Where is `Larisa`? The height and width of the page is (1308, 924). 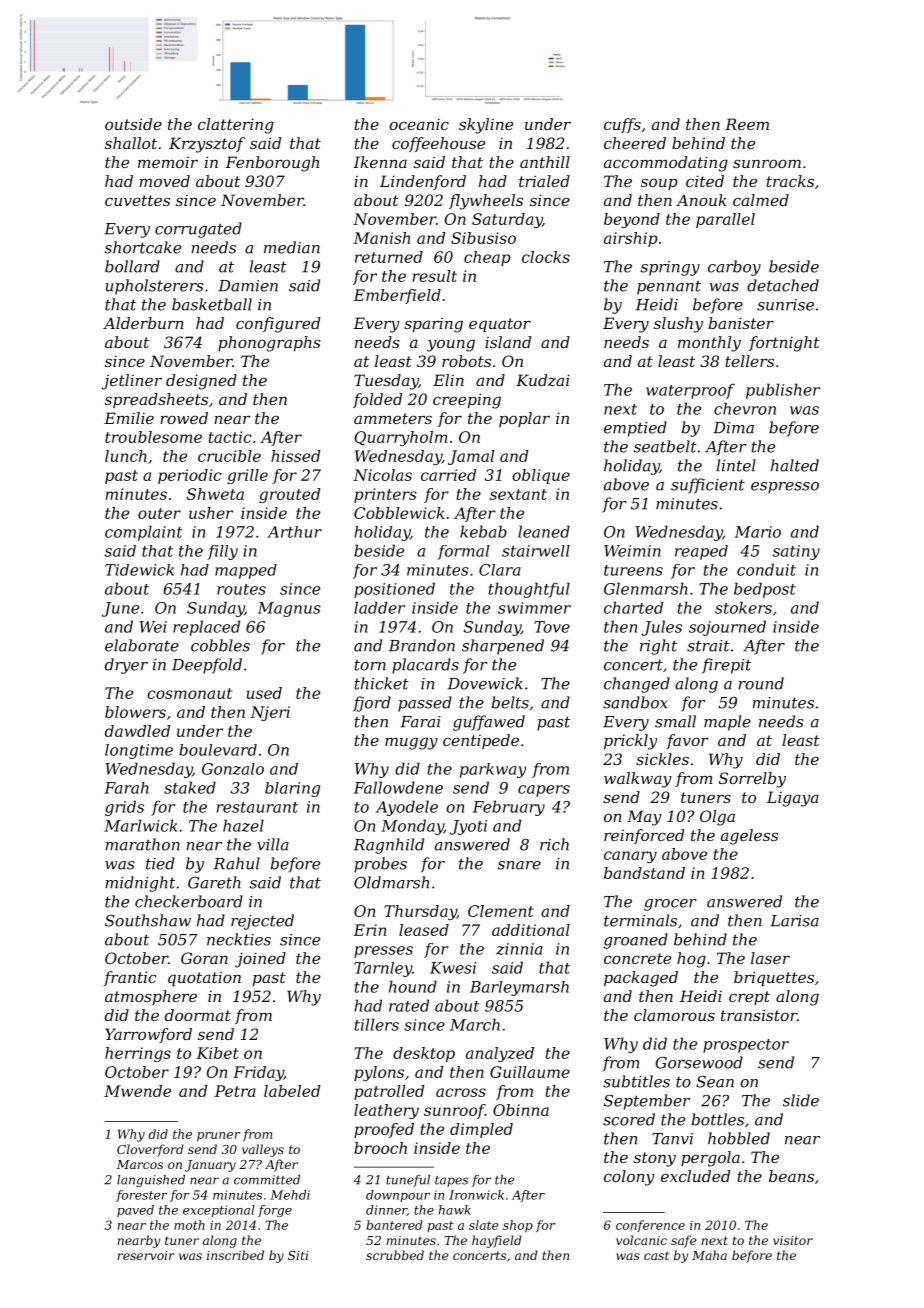 Larisa is located at coordinates (794, 921).
